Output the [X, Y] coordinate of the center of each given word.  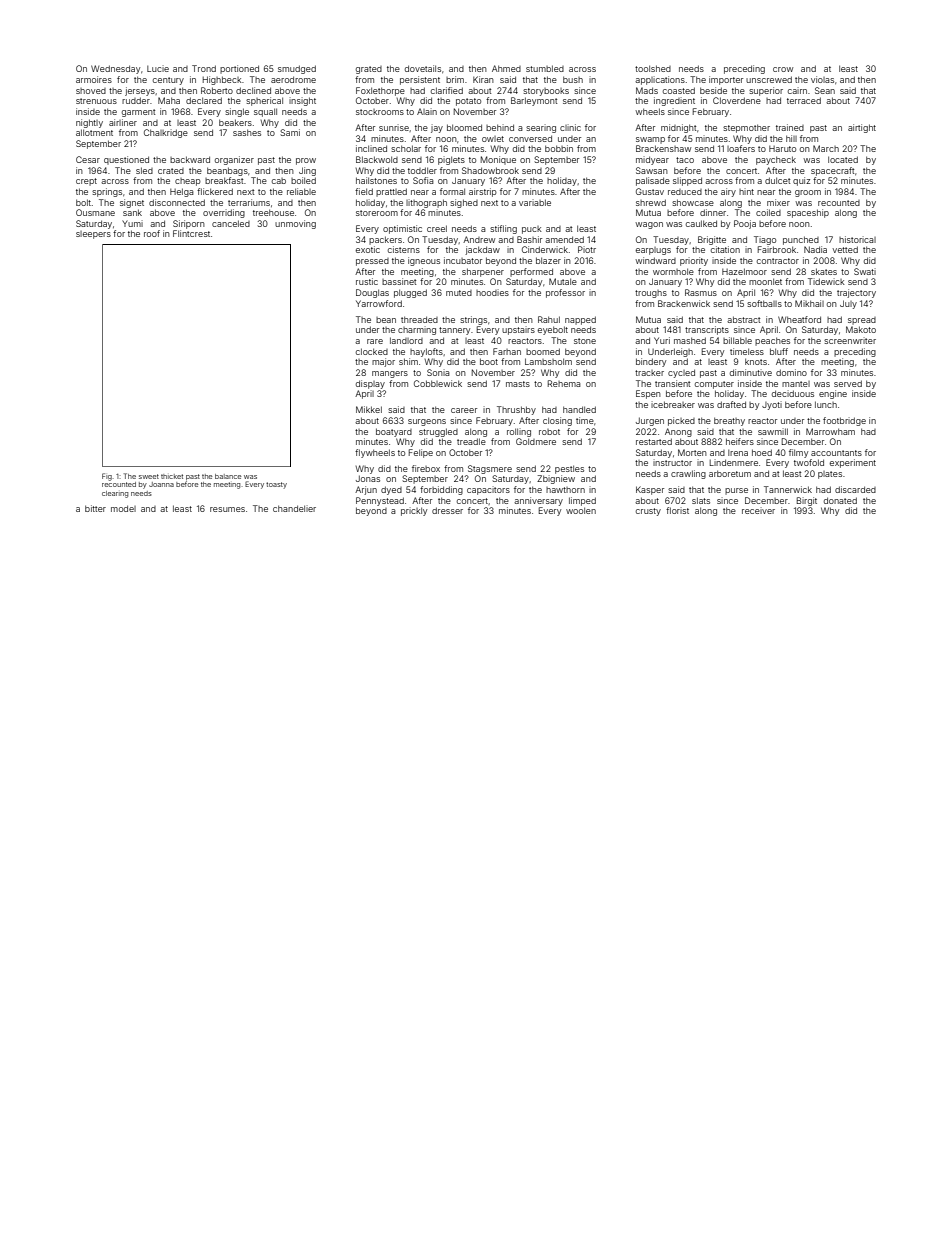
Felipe [421, 453]
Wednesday [115, 69]
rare [375, 341]
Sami [290, 132]
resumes [227, 509]
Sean [825, 90]
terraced [804, 100]
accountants [836, 453]
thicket [172, 476]
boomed [543, 351]
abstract [743, 319]
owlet [493, 139]
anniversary [538, 501]
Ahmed [506, 68]
